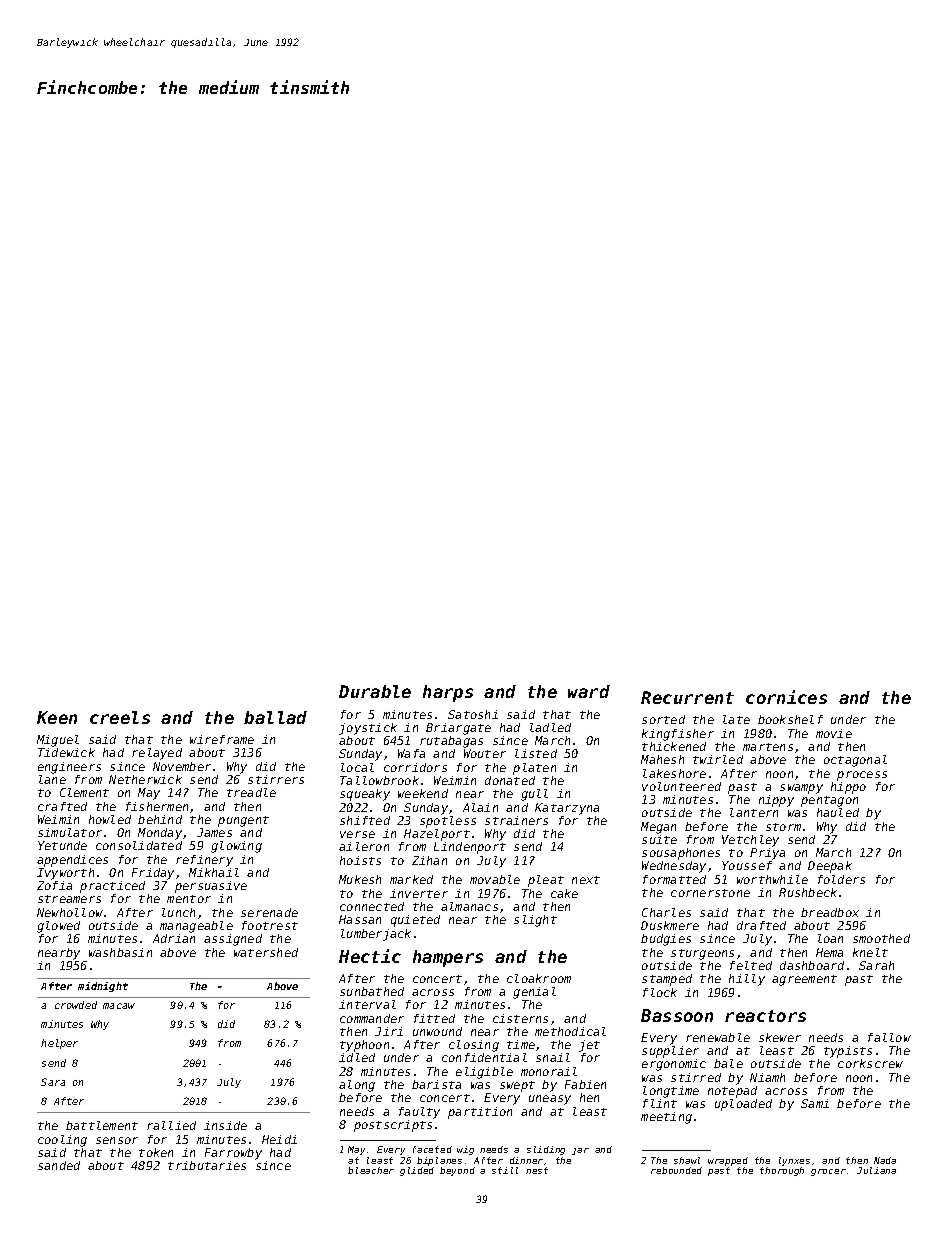 The height and width of the document is (1233, 952). I want to click on midnight, so click(103, 987).
